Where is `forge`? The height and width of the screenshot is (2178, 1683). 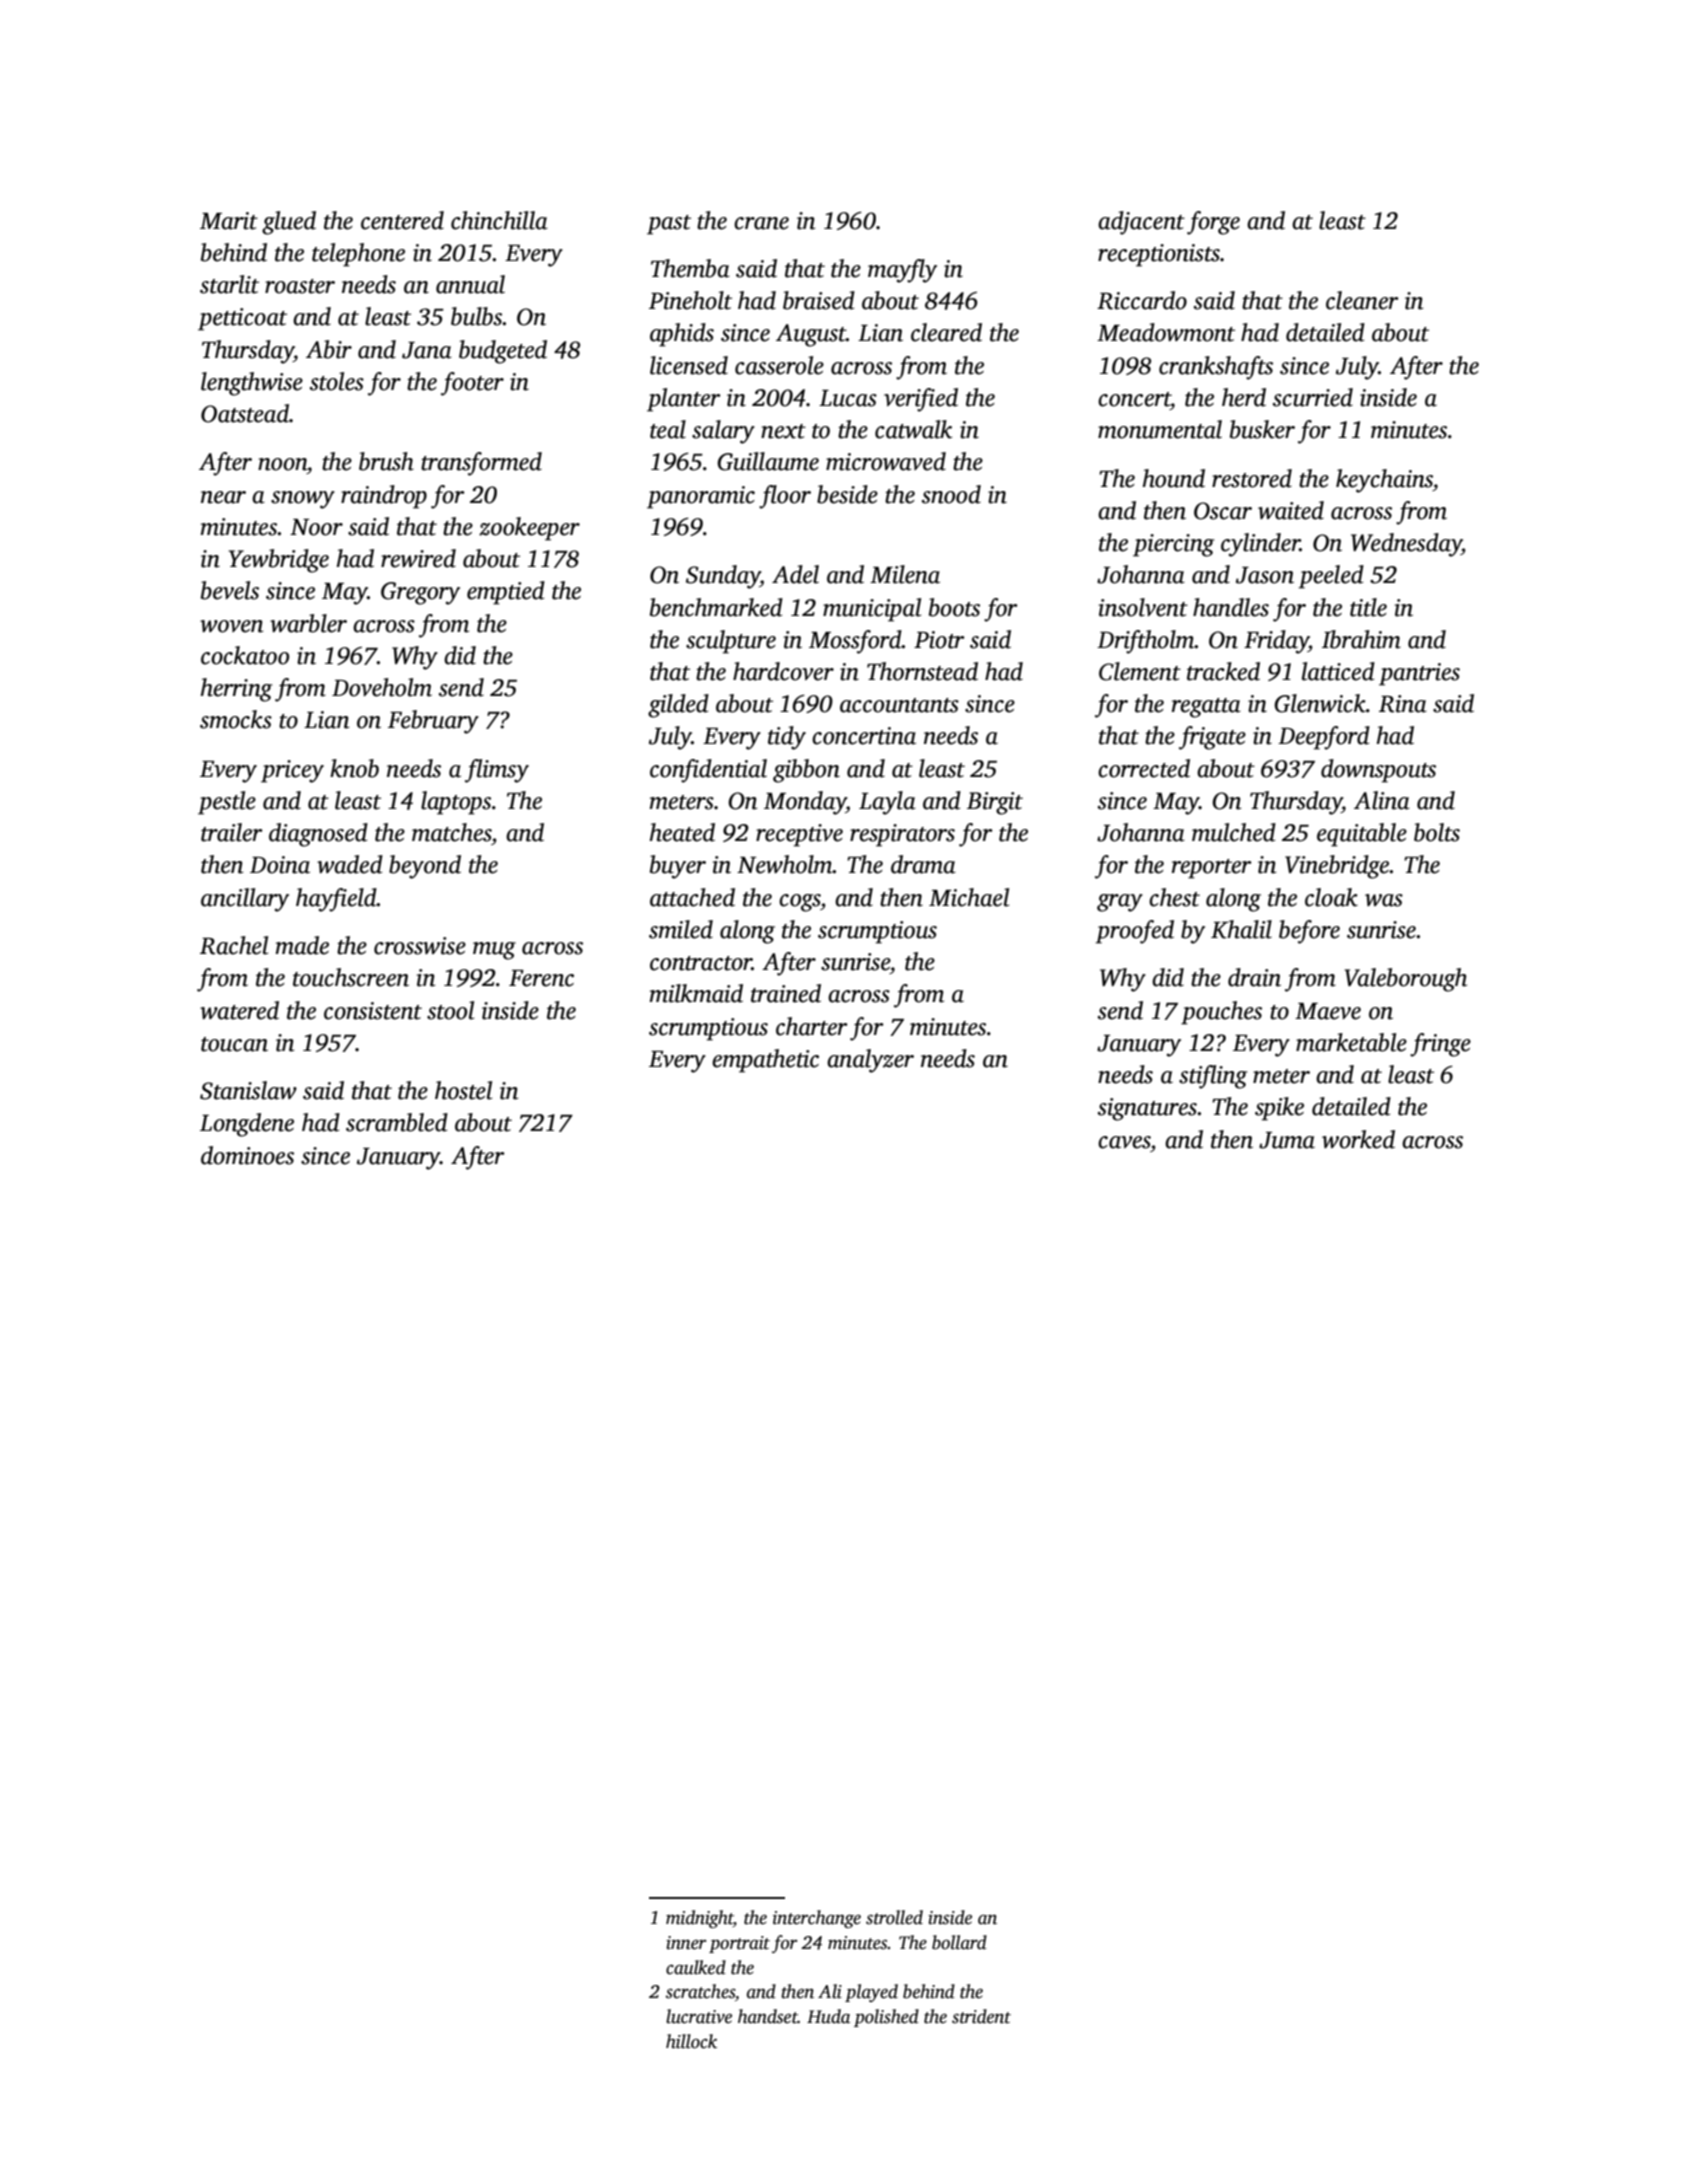 forge is located at coordinates (1213, 223).
